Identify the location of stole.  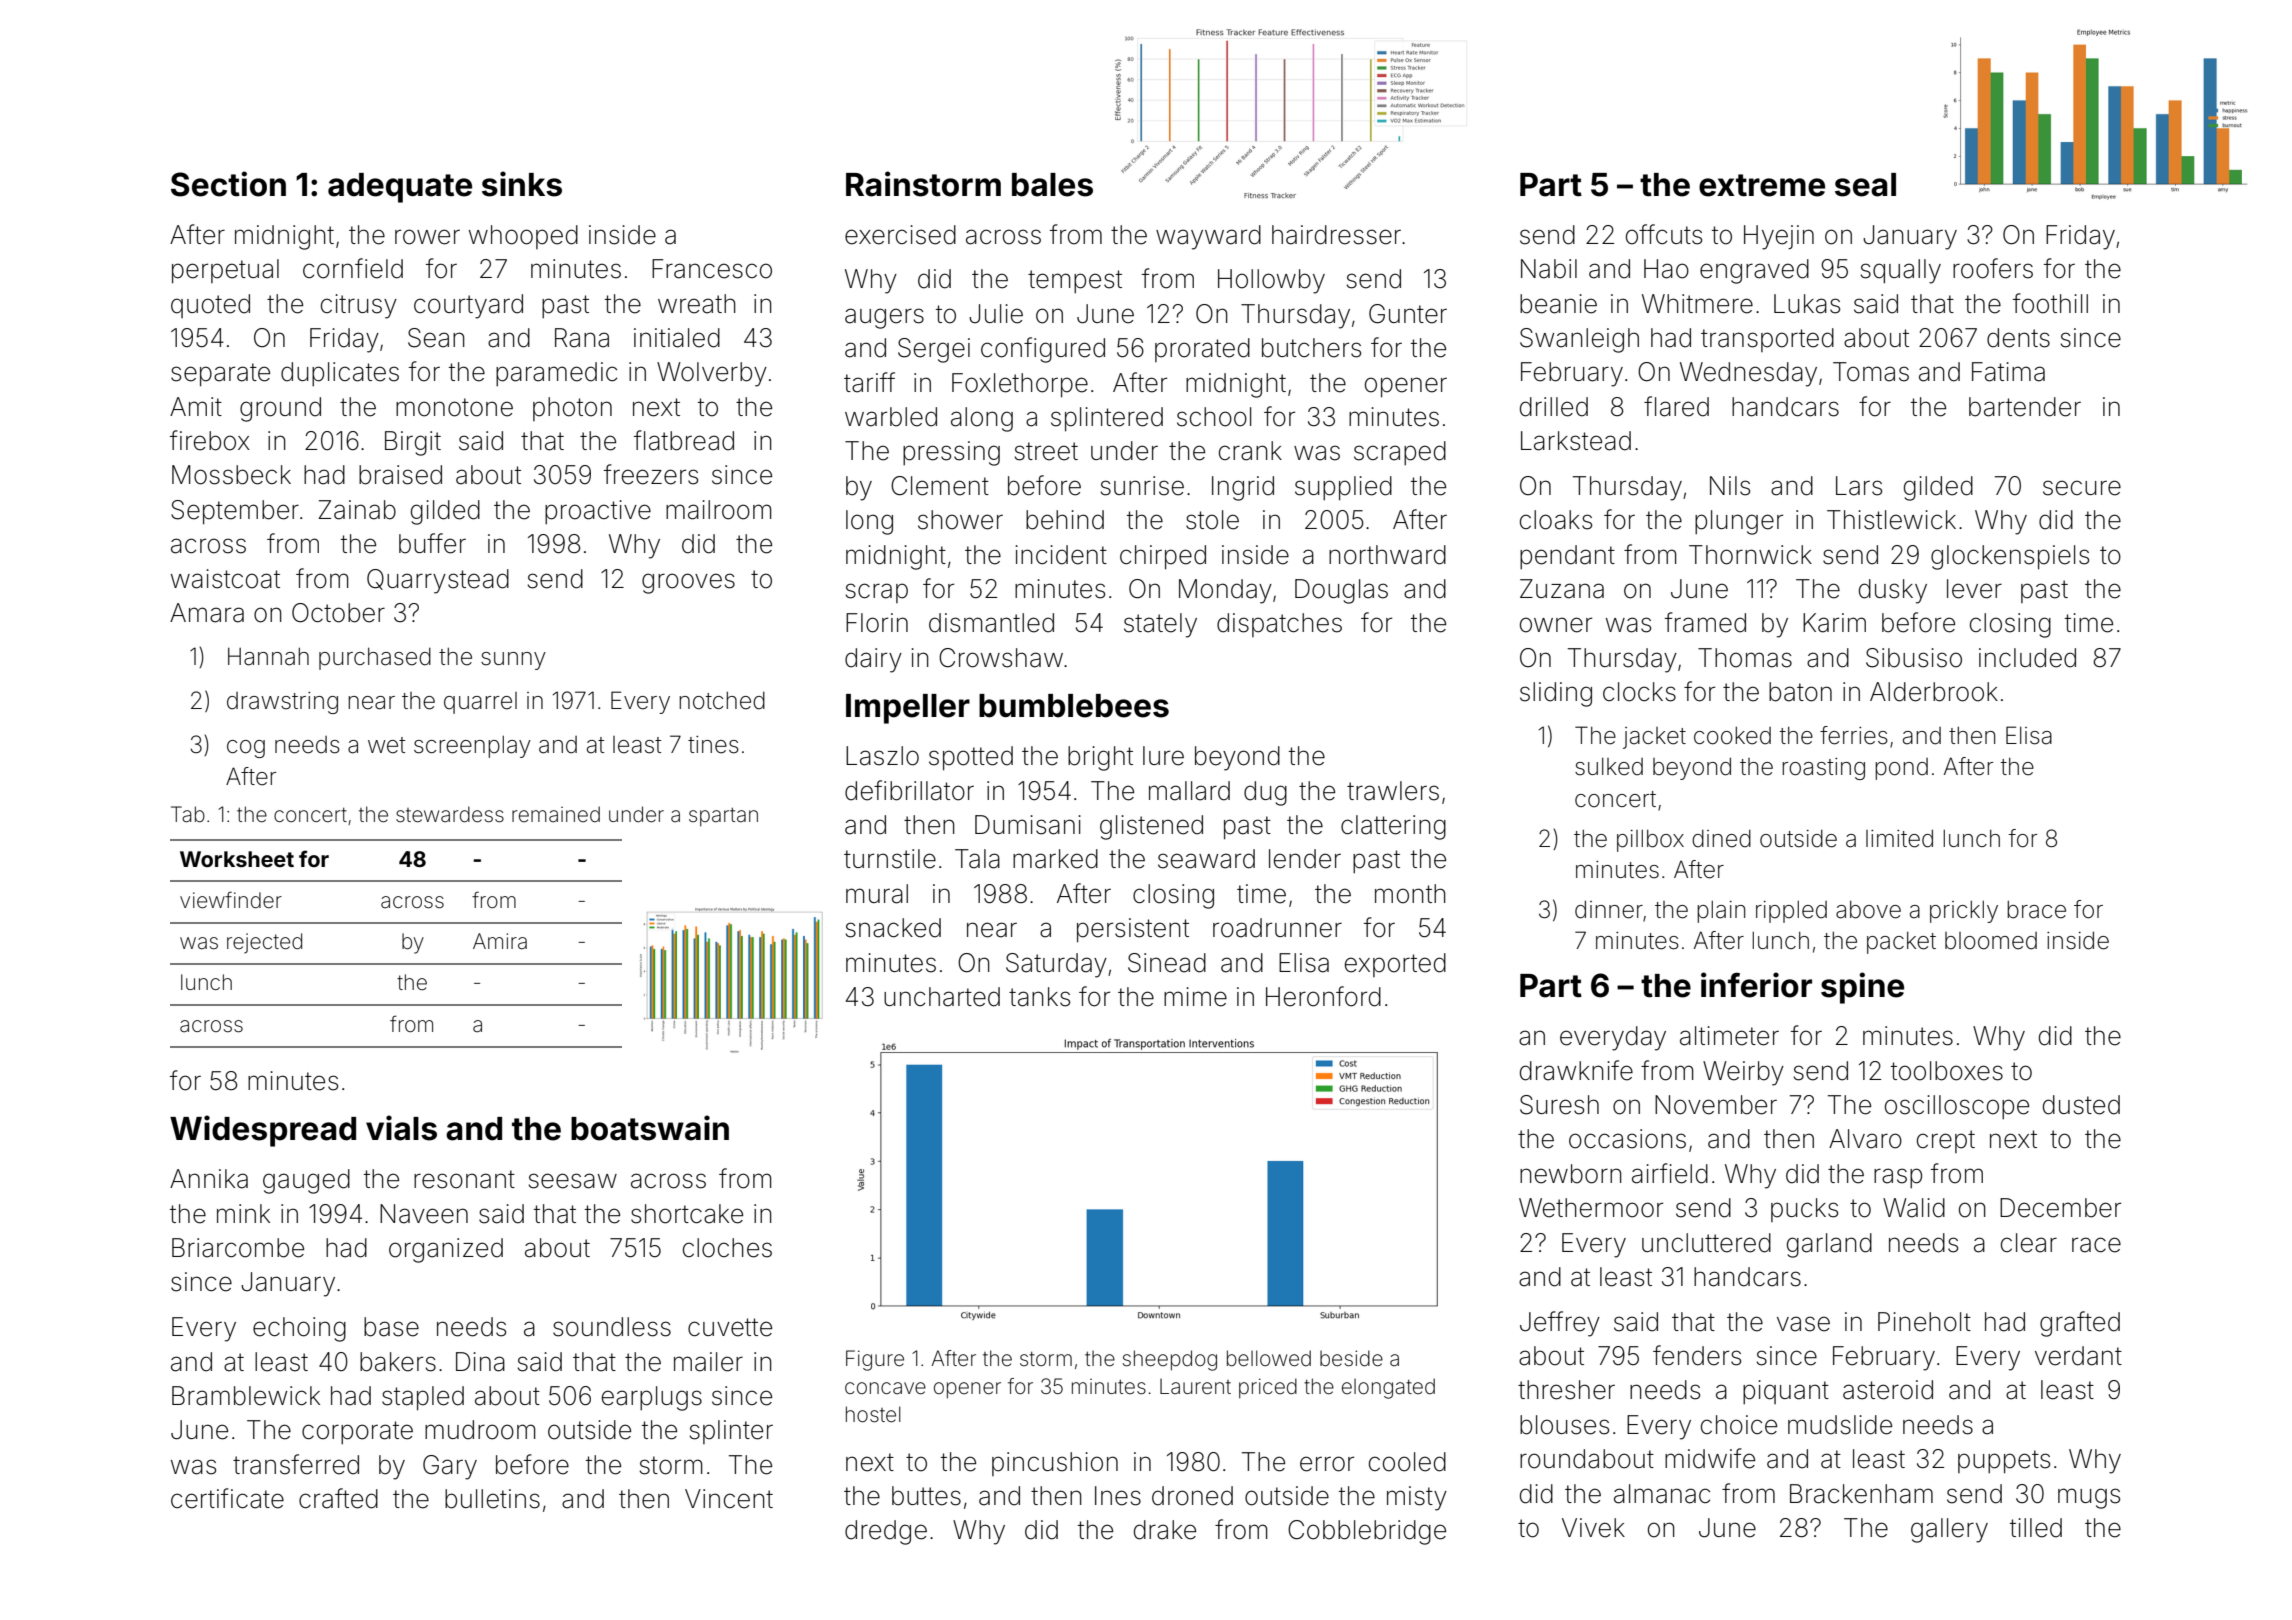
(1212, 520).
